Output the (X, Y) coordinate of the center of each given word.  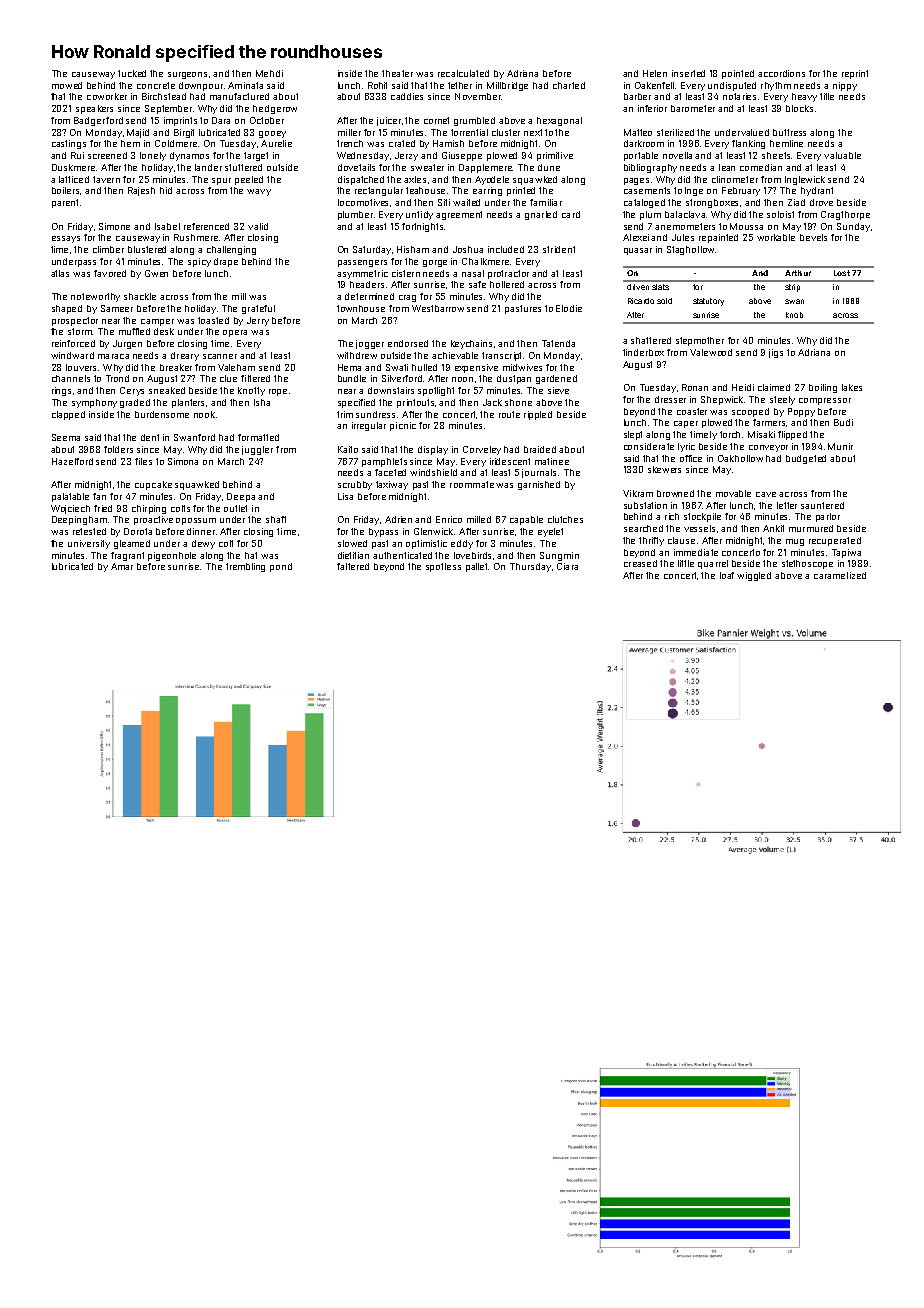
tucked (132, 73)
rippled (538, 415)
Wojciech (70, 509)
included (506, 249)
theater (397, 73)
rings (61, 391)
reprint (855, 74)
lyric (686, 447)
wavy (259, 192)
